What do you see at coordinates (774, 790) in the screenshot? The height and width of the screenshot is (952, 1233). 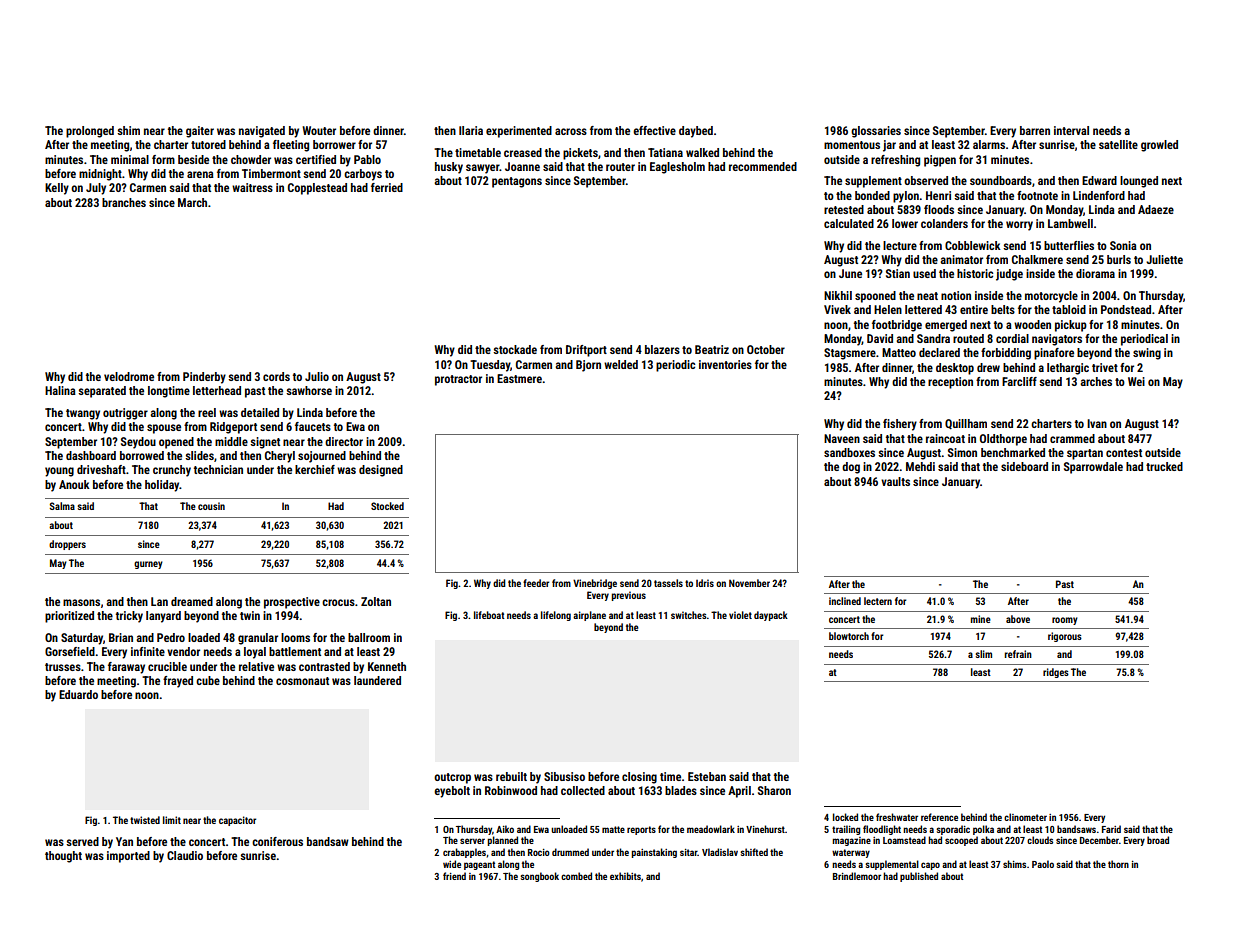 I see `Sharon` at bounding box center [774, 790].
